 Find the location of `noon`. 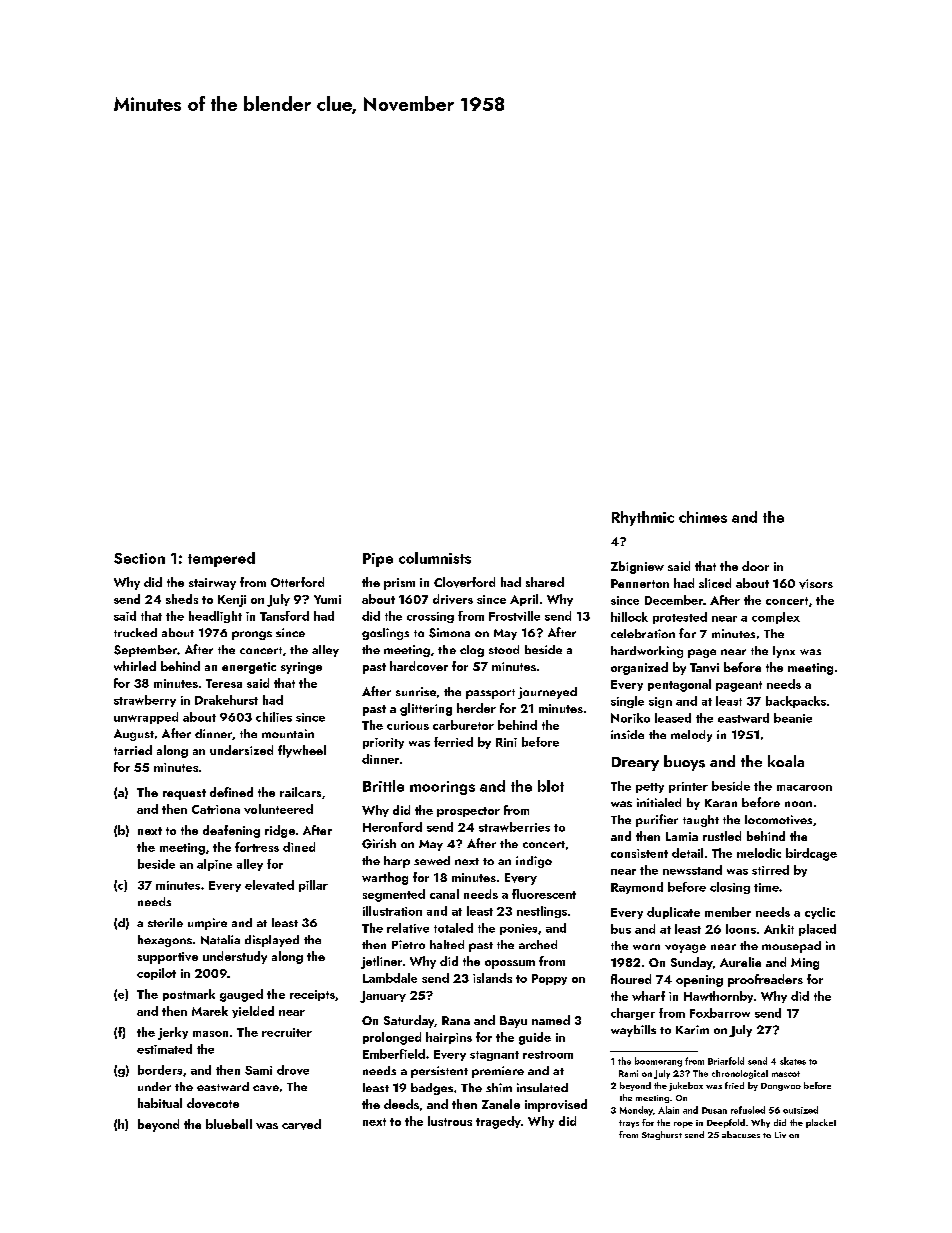

noon is located at coordinates (798, 804).
